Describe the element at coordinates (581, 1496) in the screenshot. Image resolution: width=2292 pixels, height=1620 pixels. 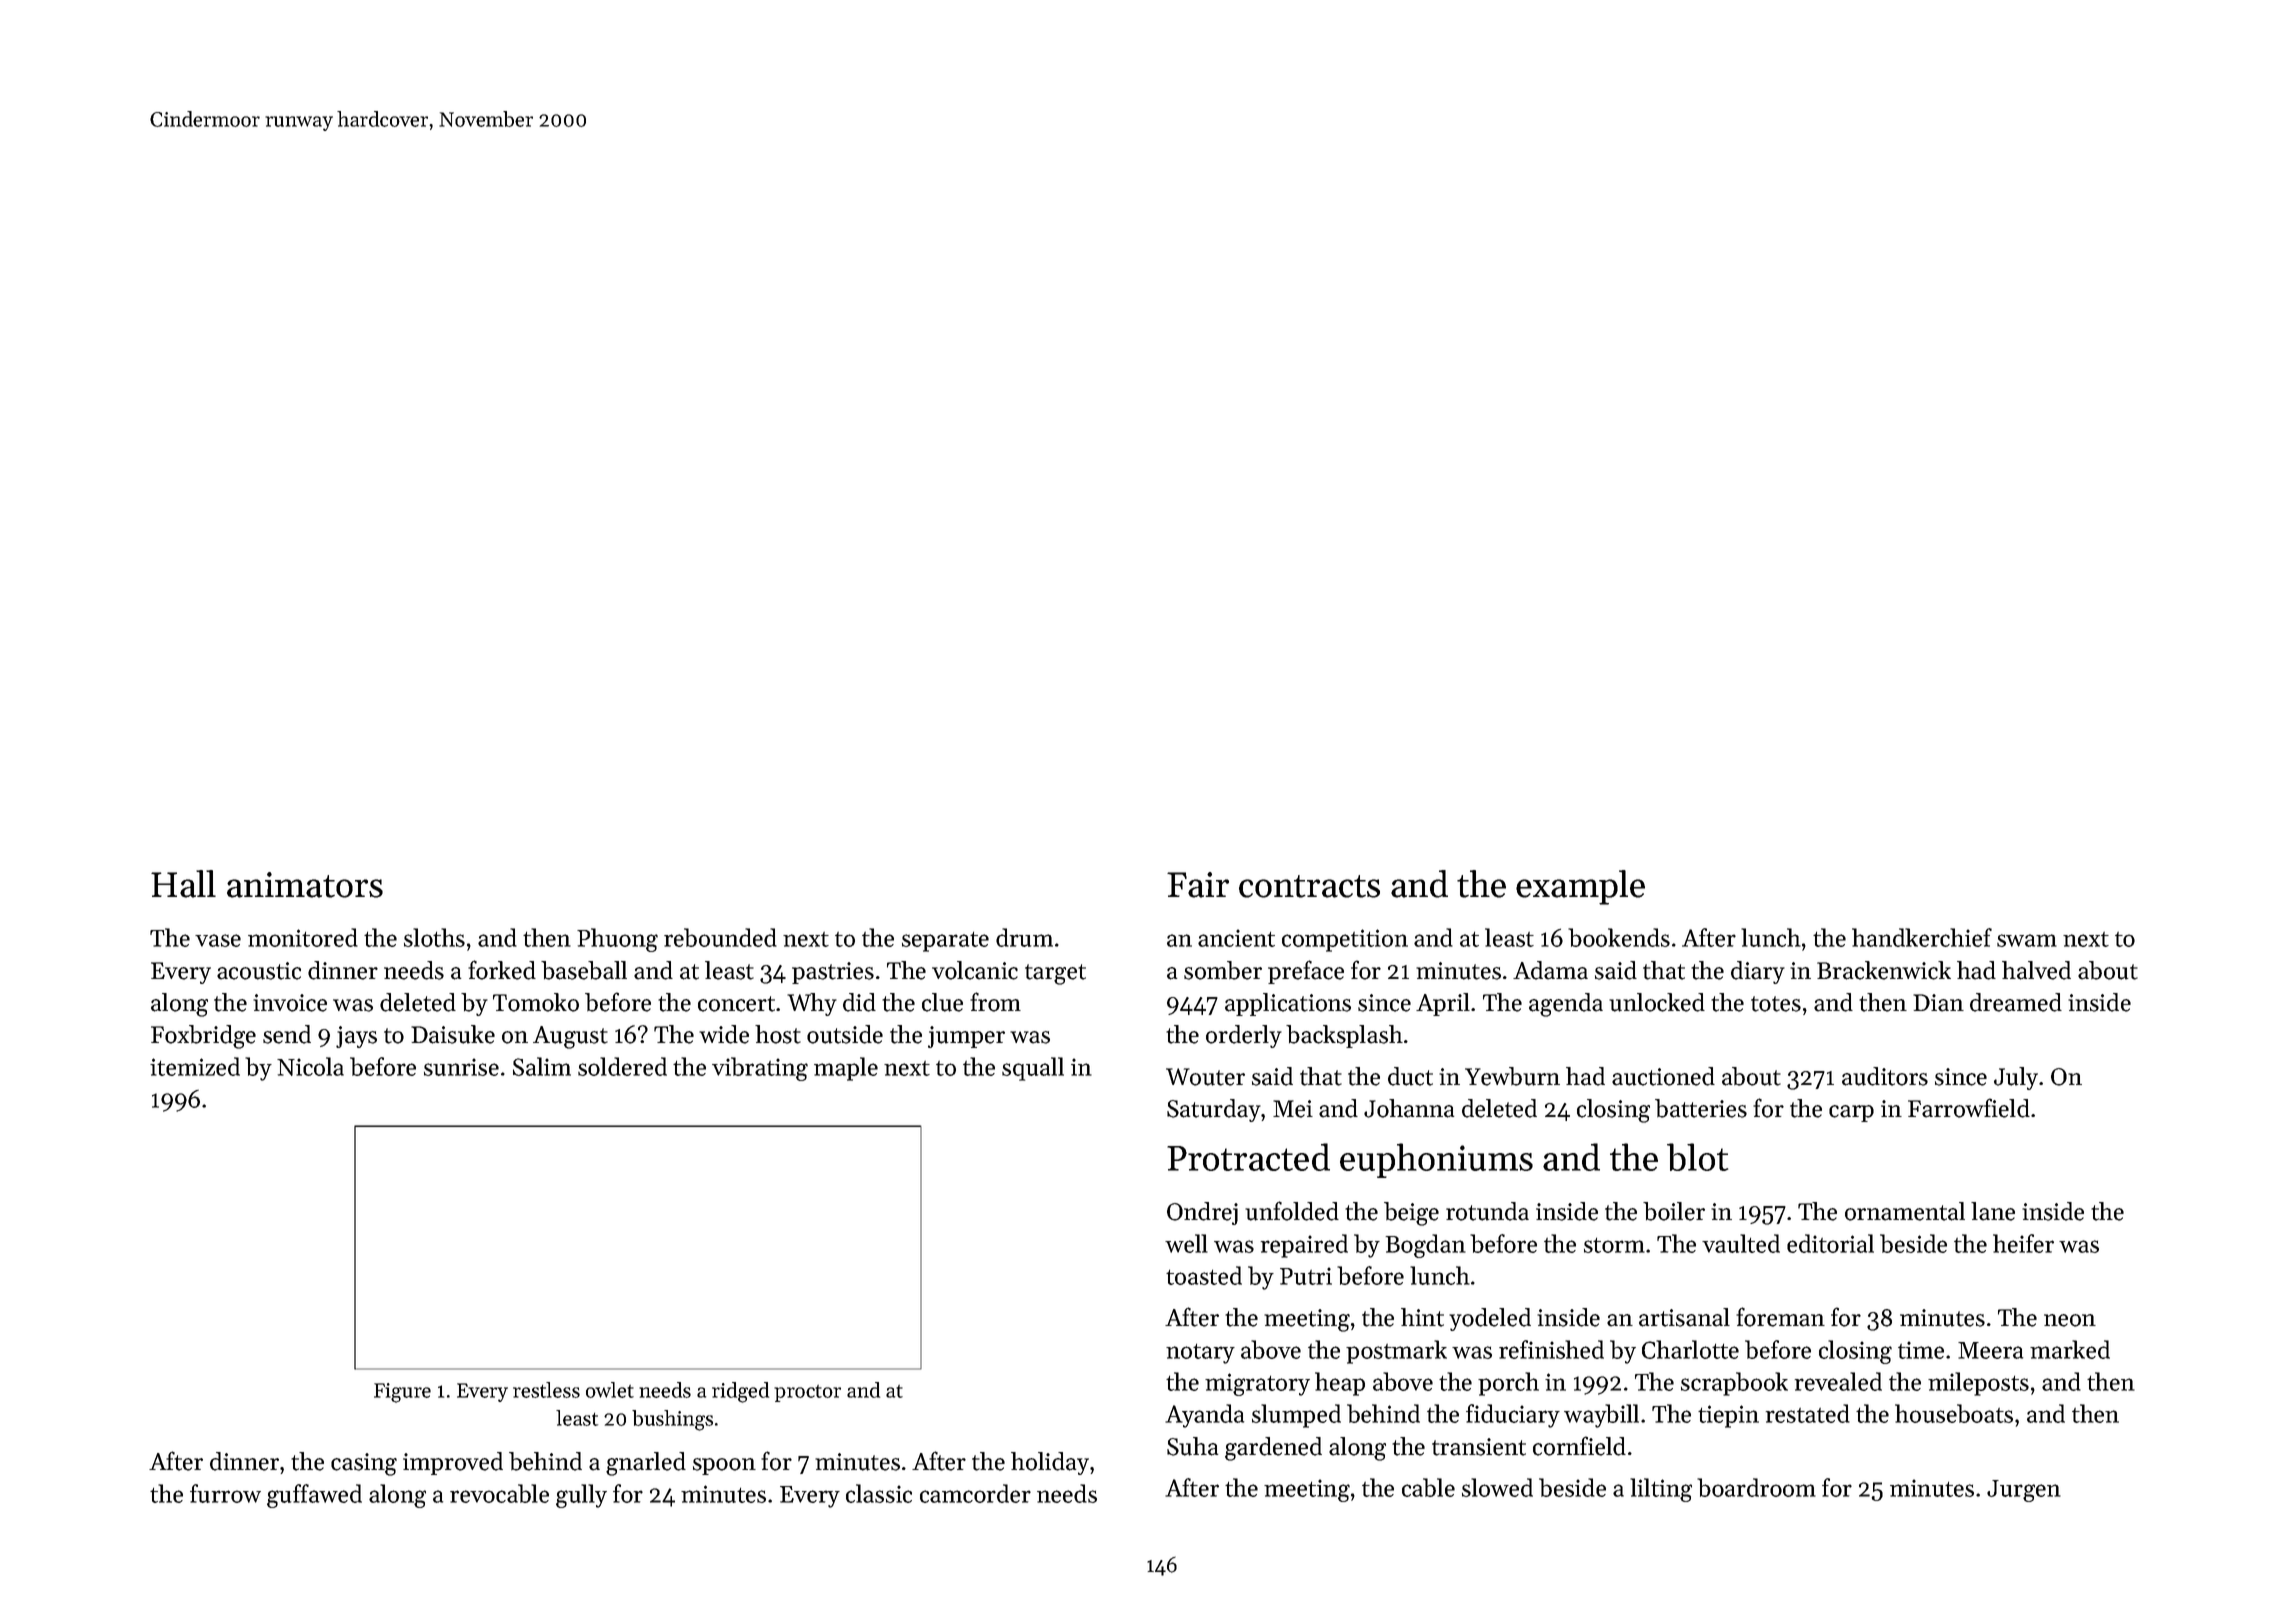
I see `gully` at that location.
